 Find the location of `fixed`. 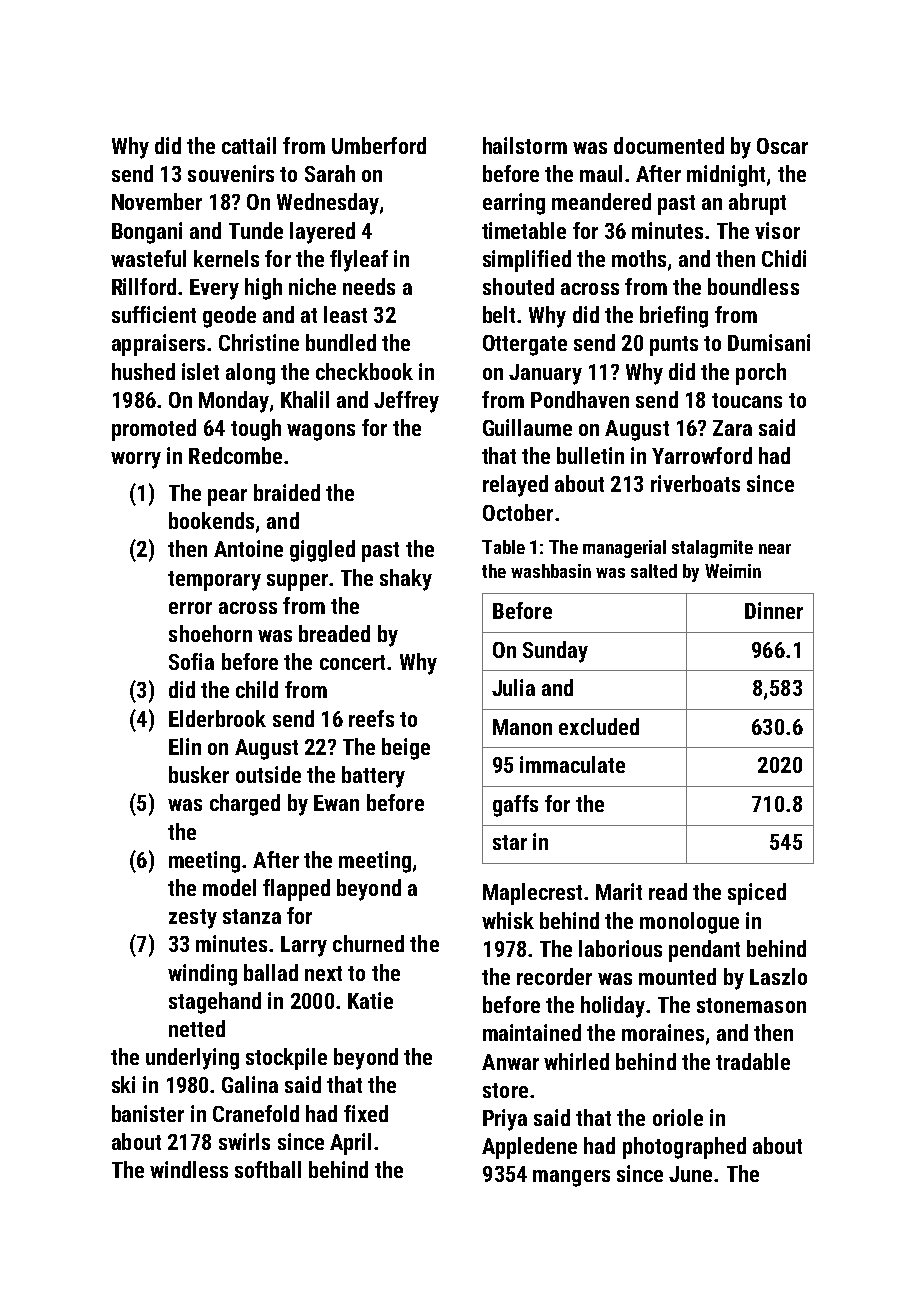

fixed is located at coordinates (366, 1113).
